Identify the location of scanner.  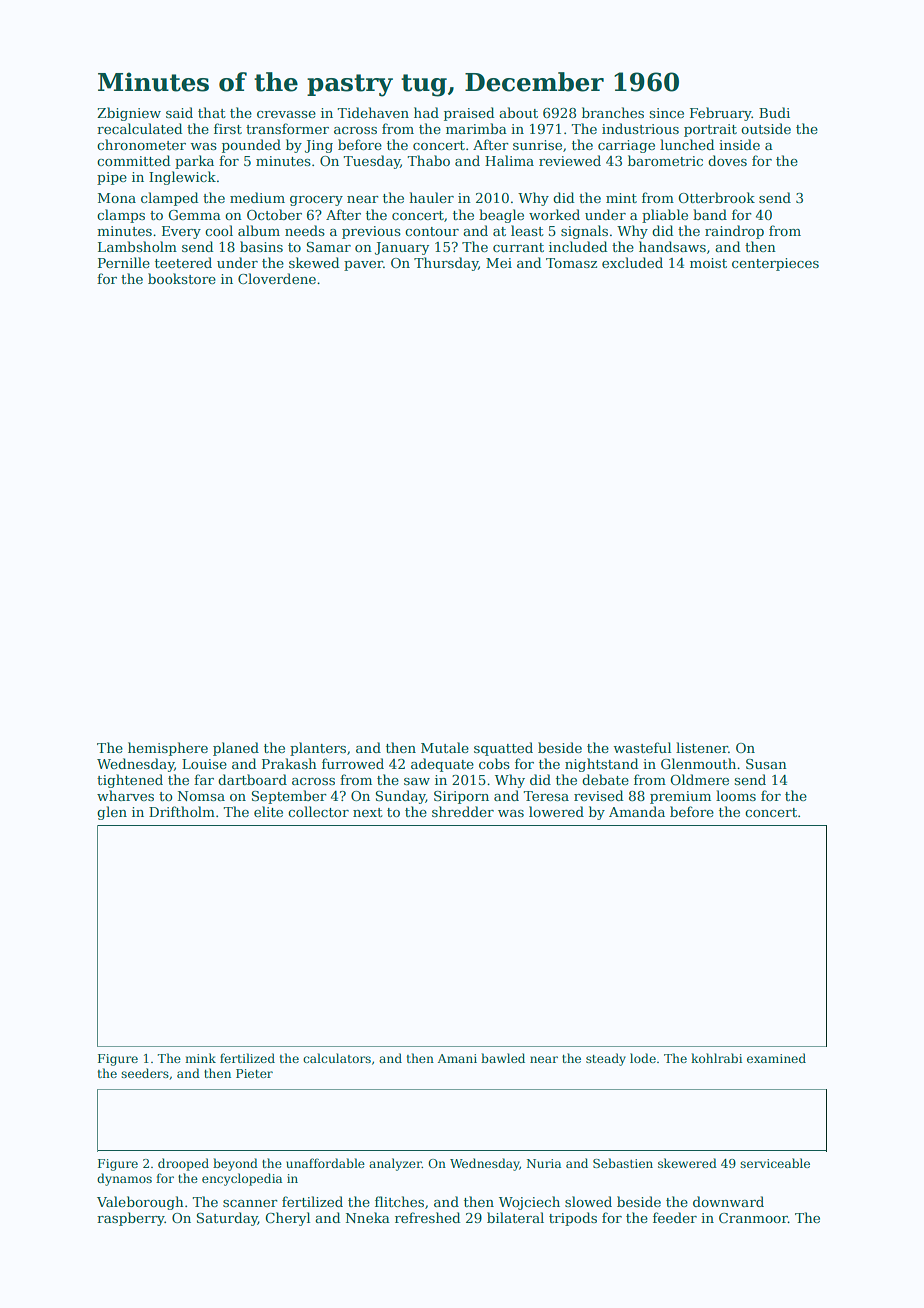
(250, 1203).
